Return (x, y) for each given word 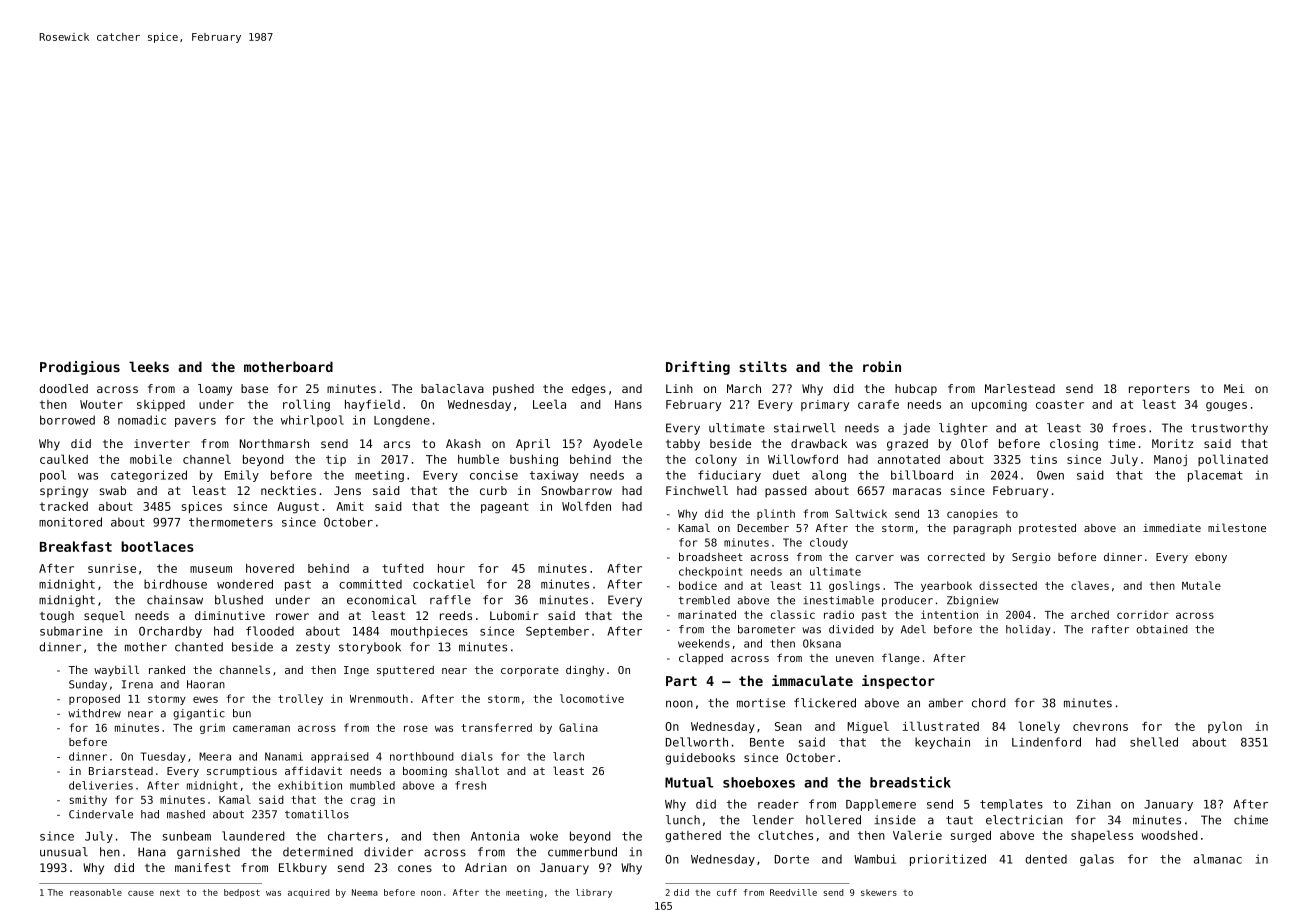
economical (381, 600)
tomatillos (317, 814)
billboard (922, 475)
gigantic (199, 714)
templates (1011, 805)
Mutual (689, 782)
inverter (162, 443)
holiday (1028, 630)
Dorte (792, 859)
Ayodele (617, 445)
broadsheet (711, 557)
